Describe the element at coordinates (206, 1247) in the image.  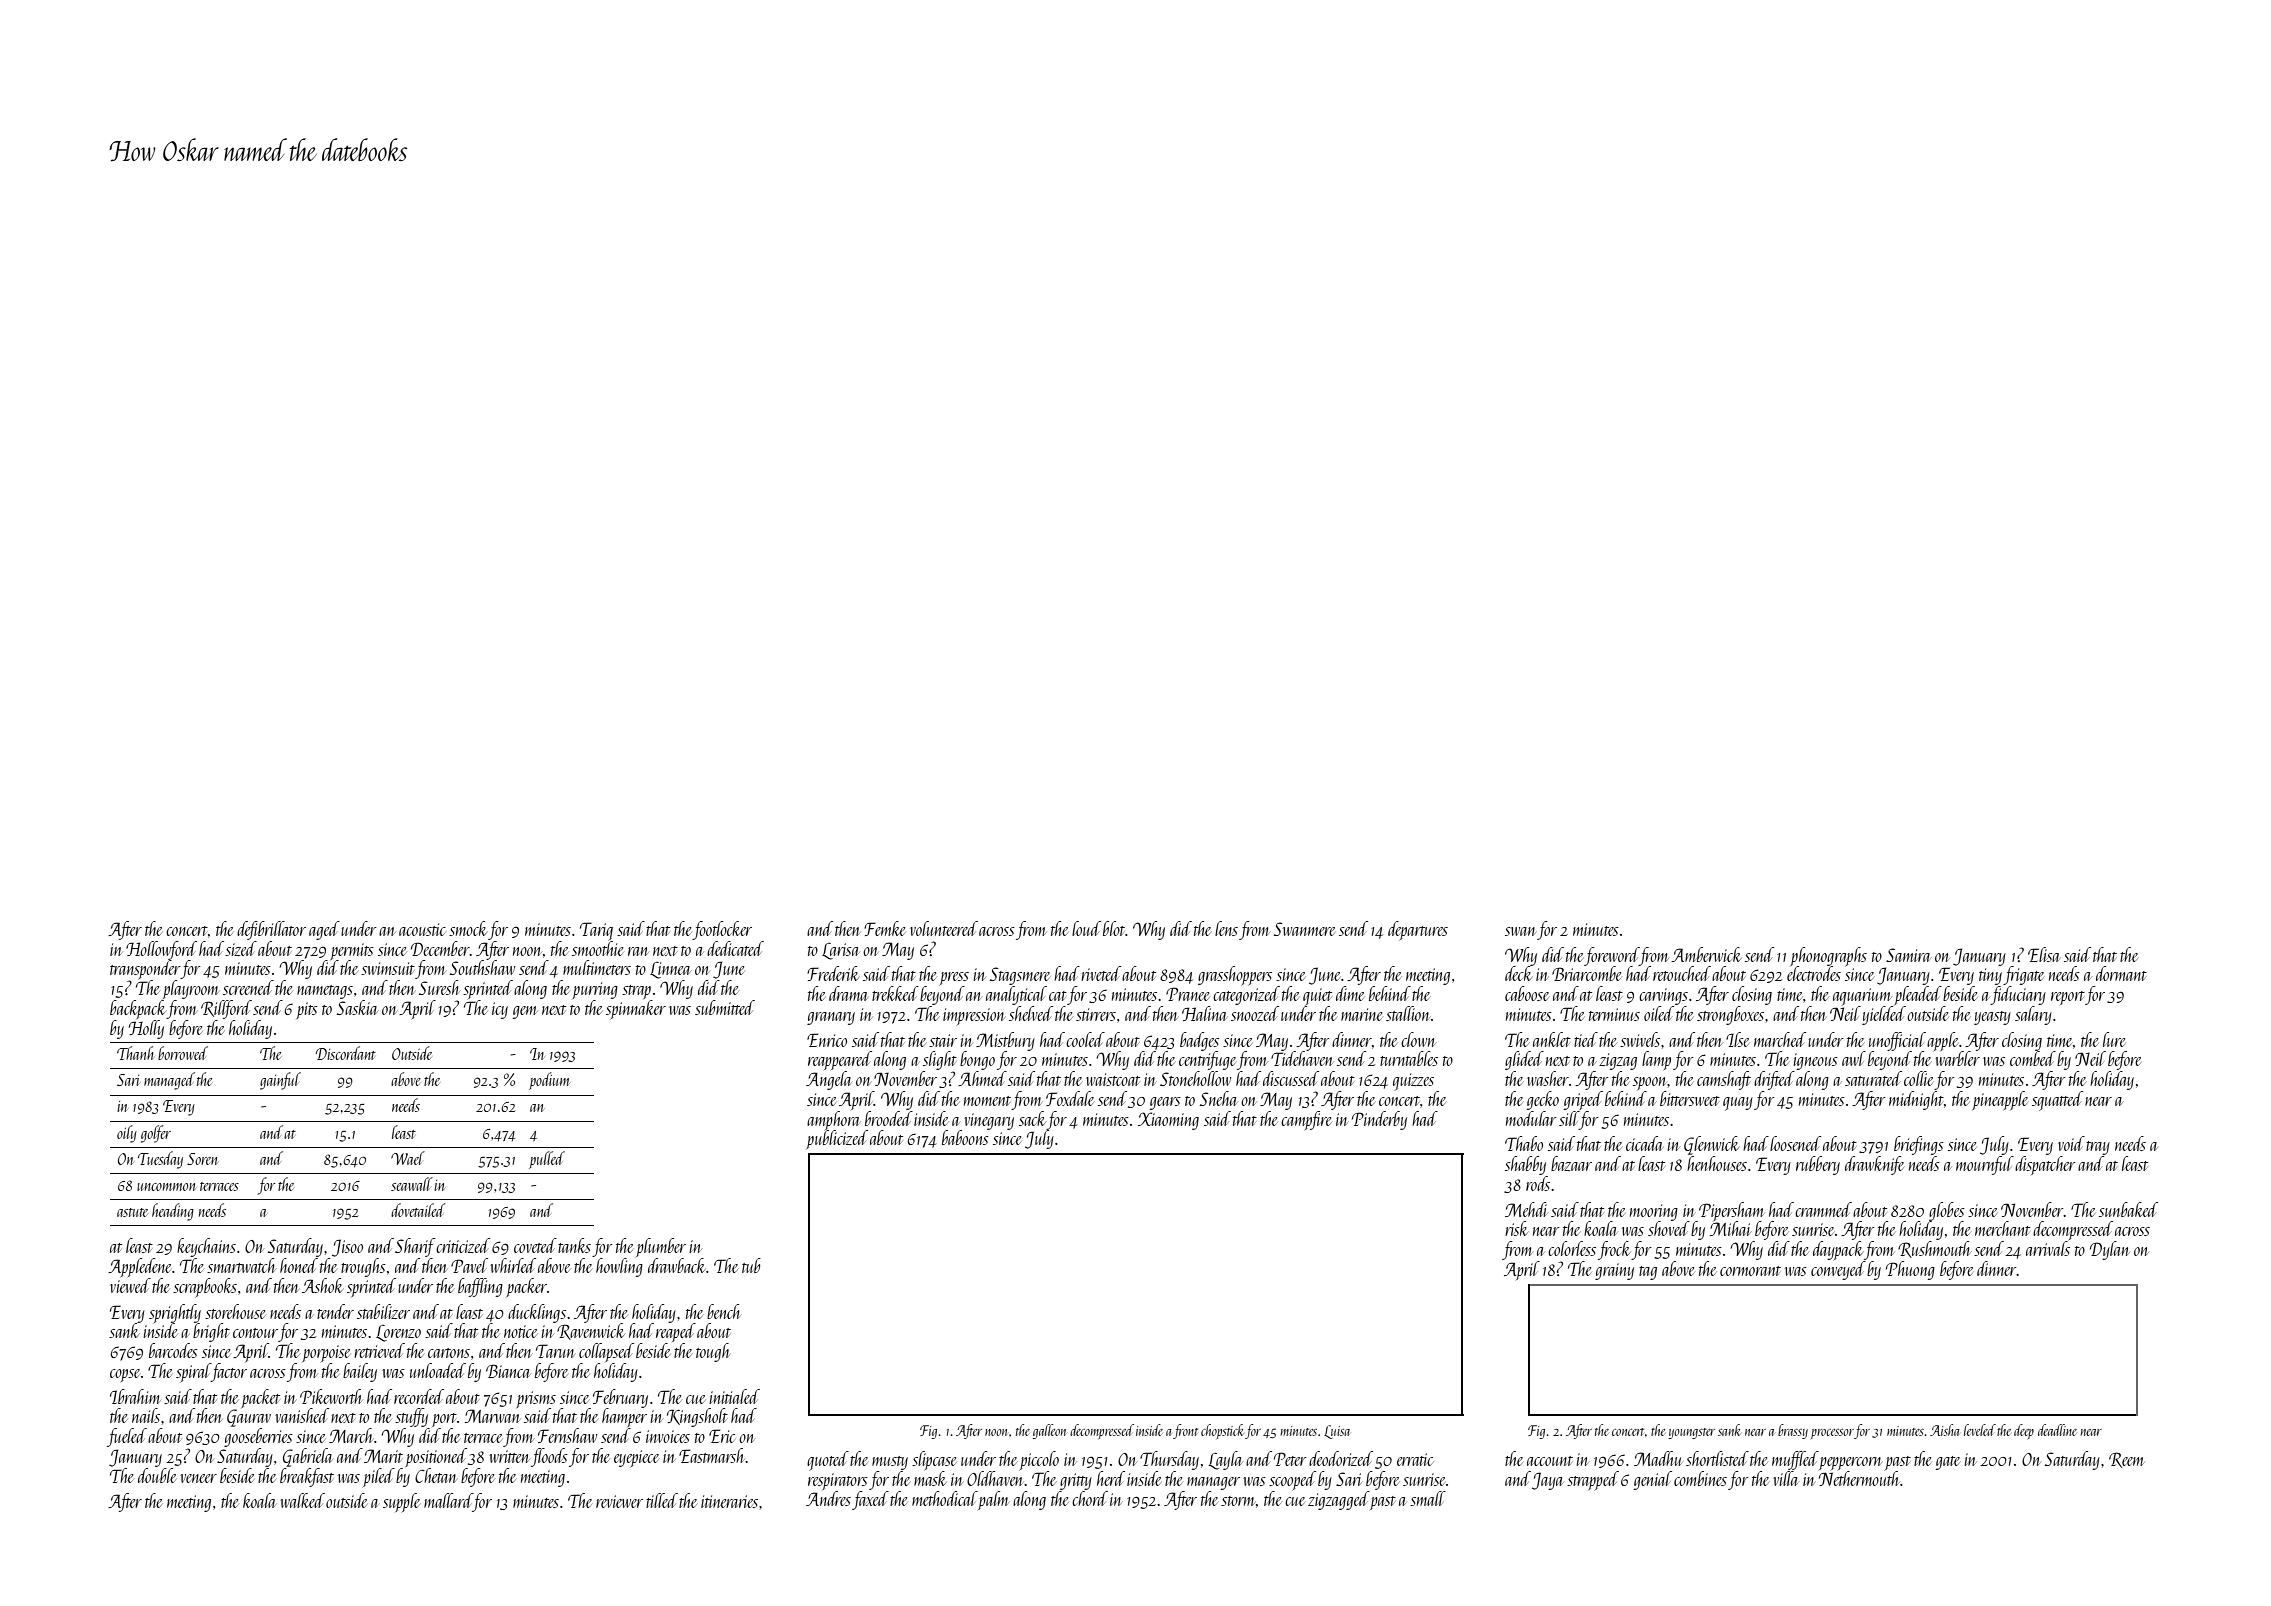
I see `keychains` at that location.
